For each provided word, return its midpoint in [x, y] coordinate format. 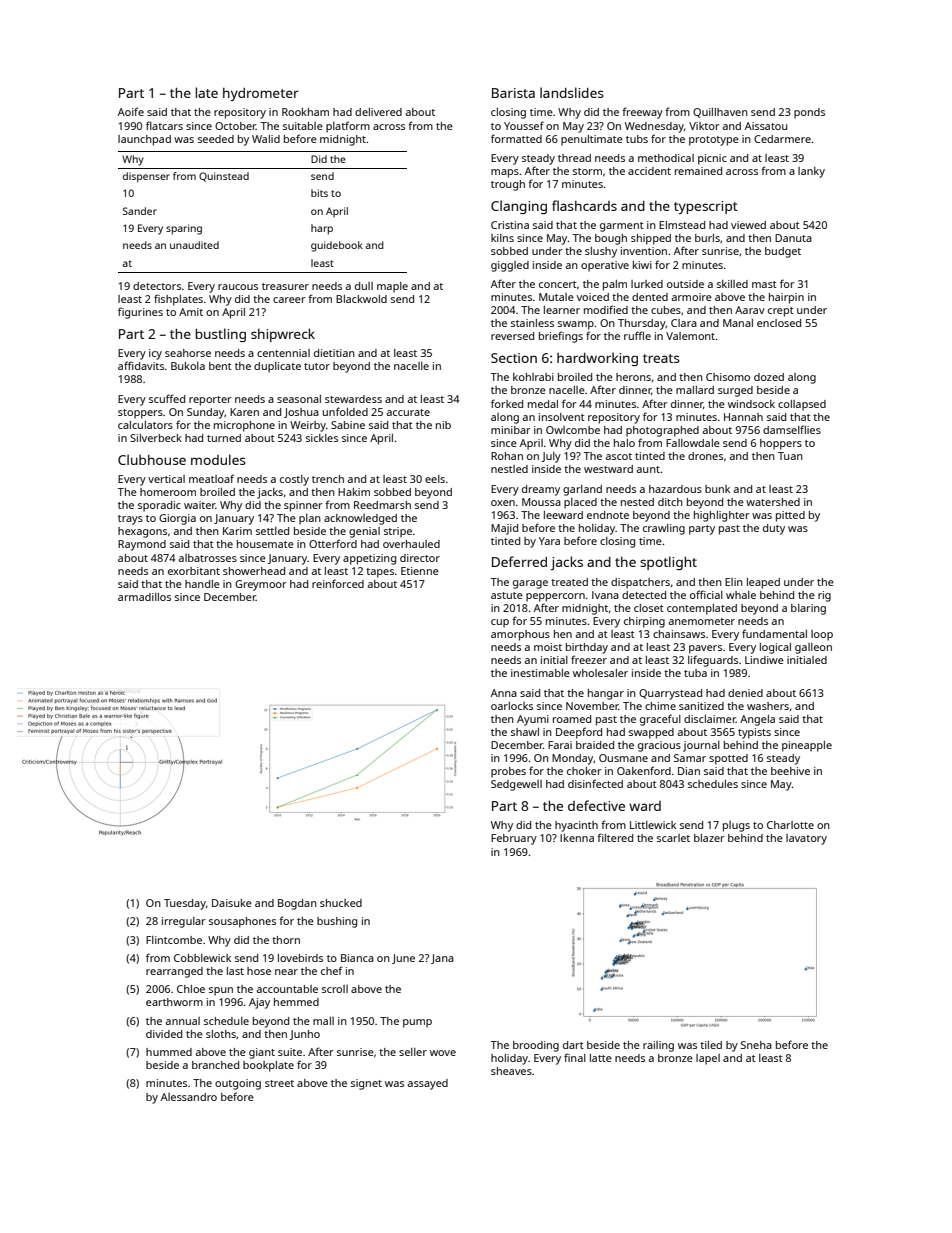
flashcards [584, 205]
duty [774, 529]
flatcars [164, 125]
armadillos [144, 597]
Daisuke [232, 903]
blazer [709, 838]
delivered [378, 112]
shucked [341, 903]
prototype [714, 141]
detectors [157, 286]
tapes [380, 573]
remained [698, 171]
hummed [169, 1052]
